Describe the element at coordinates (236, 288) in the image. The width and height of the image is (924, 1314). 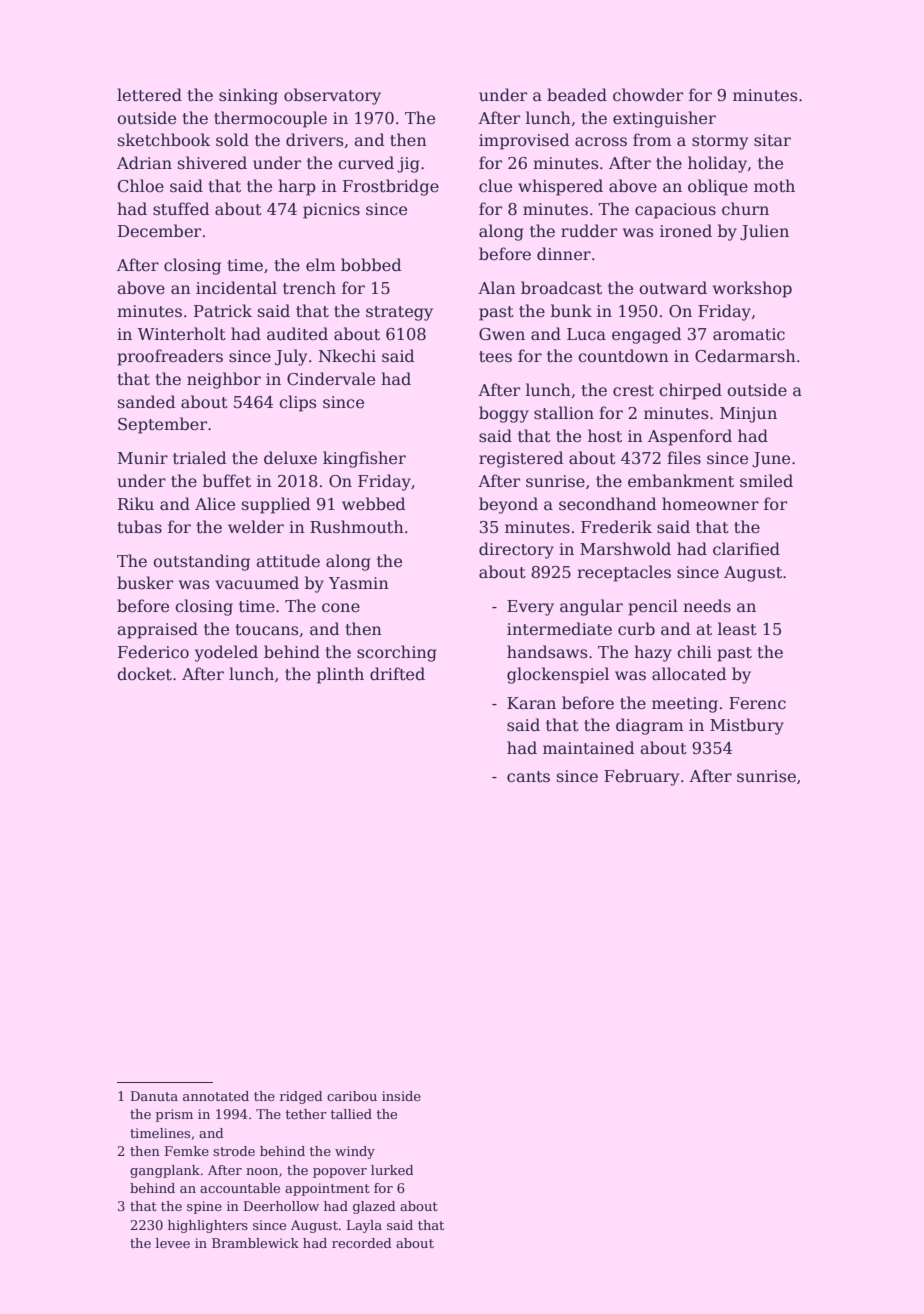
I see `incidental` at that location.
